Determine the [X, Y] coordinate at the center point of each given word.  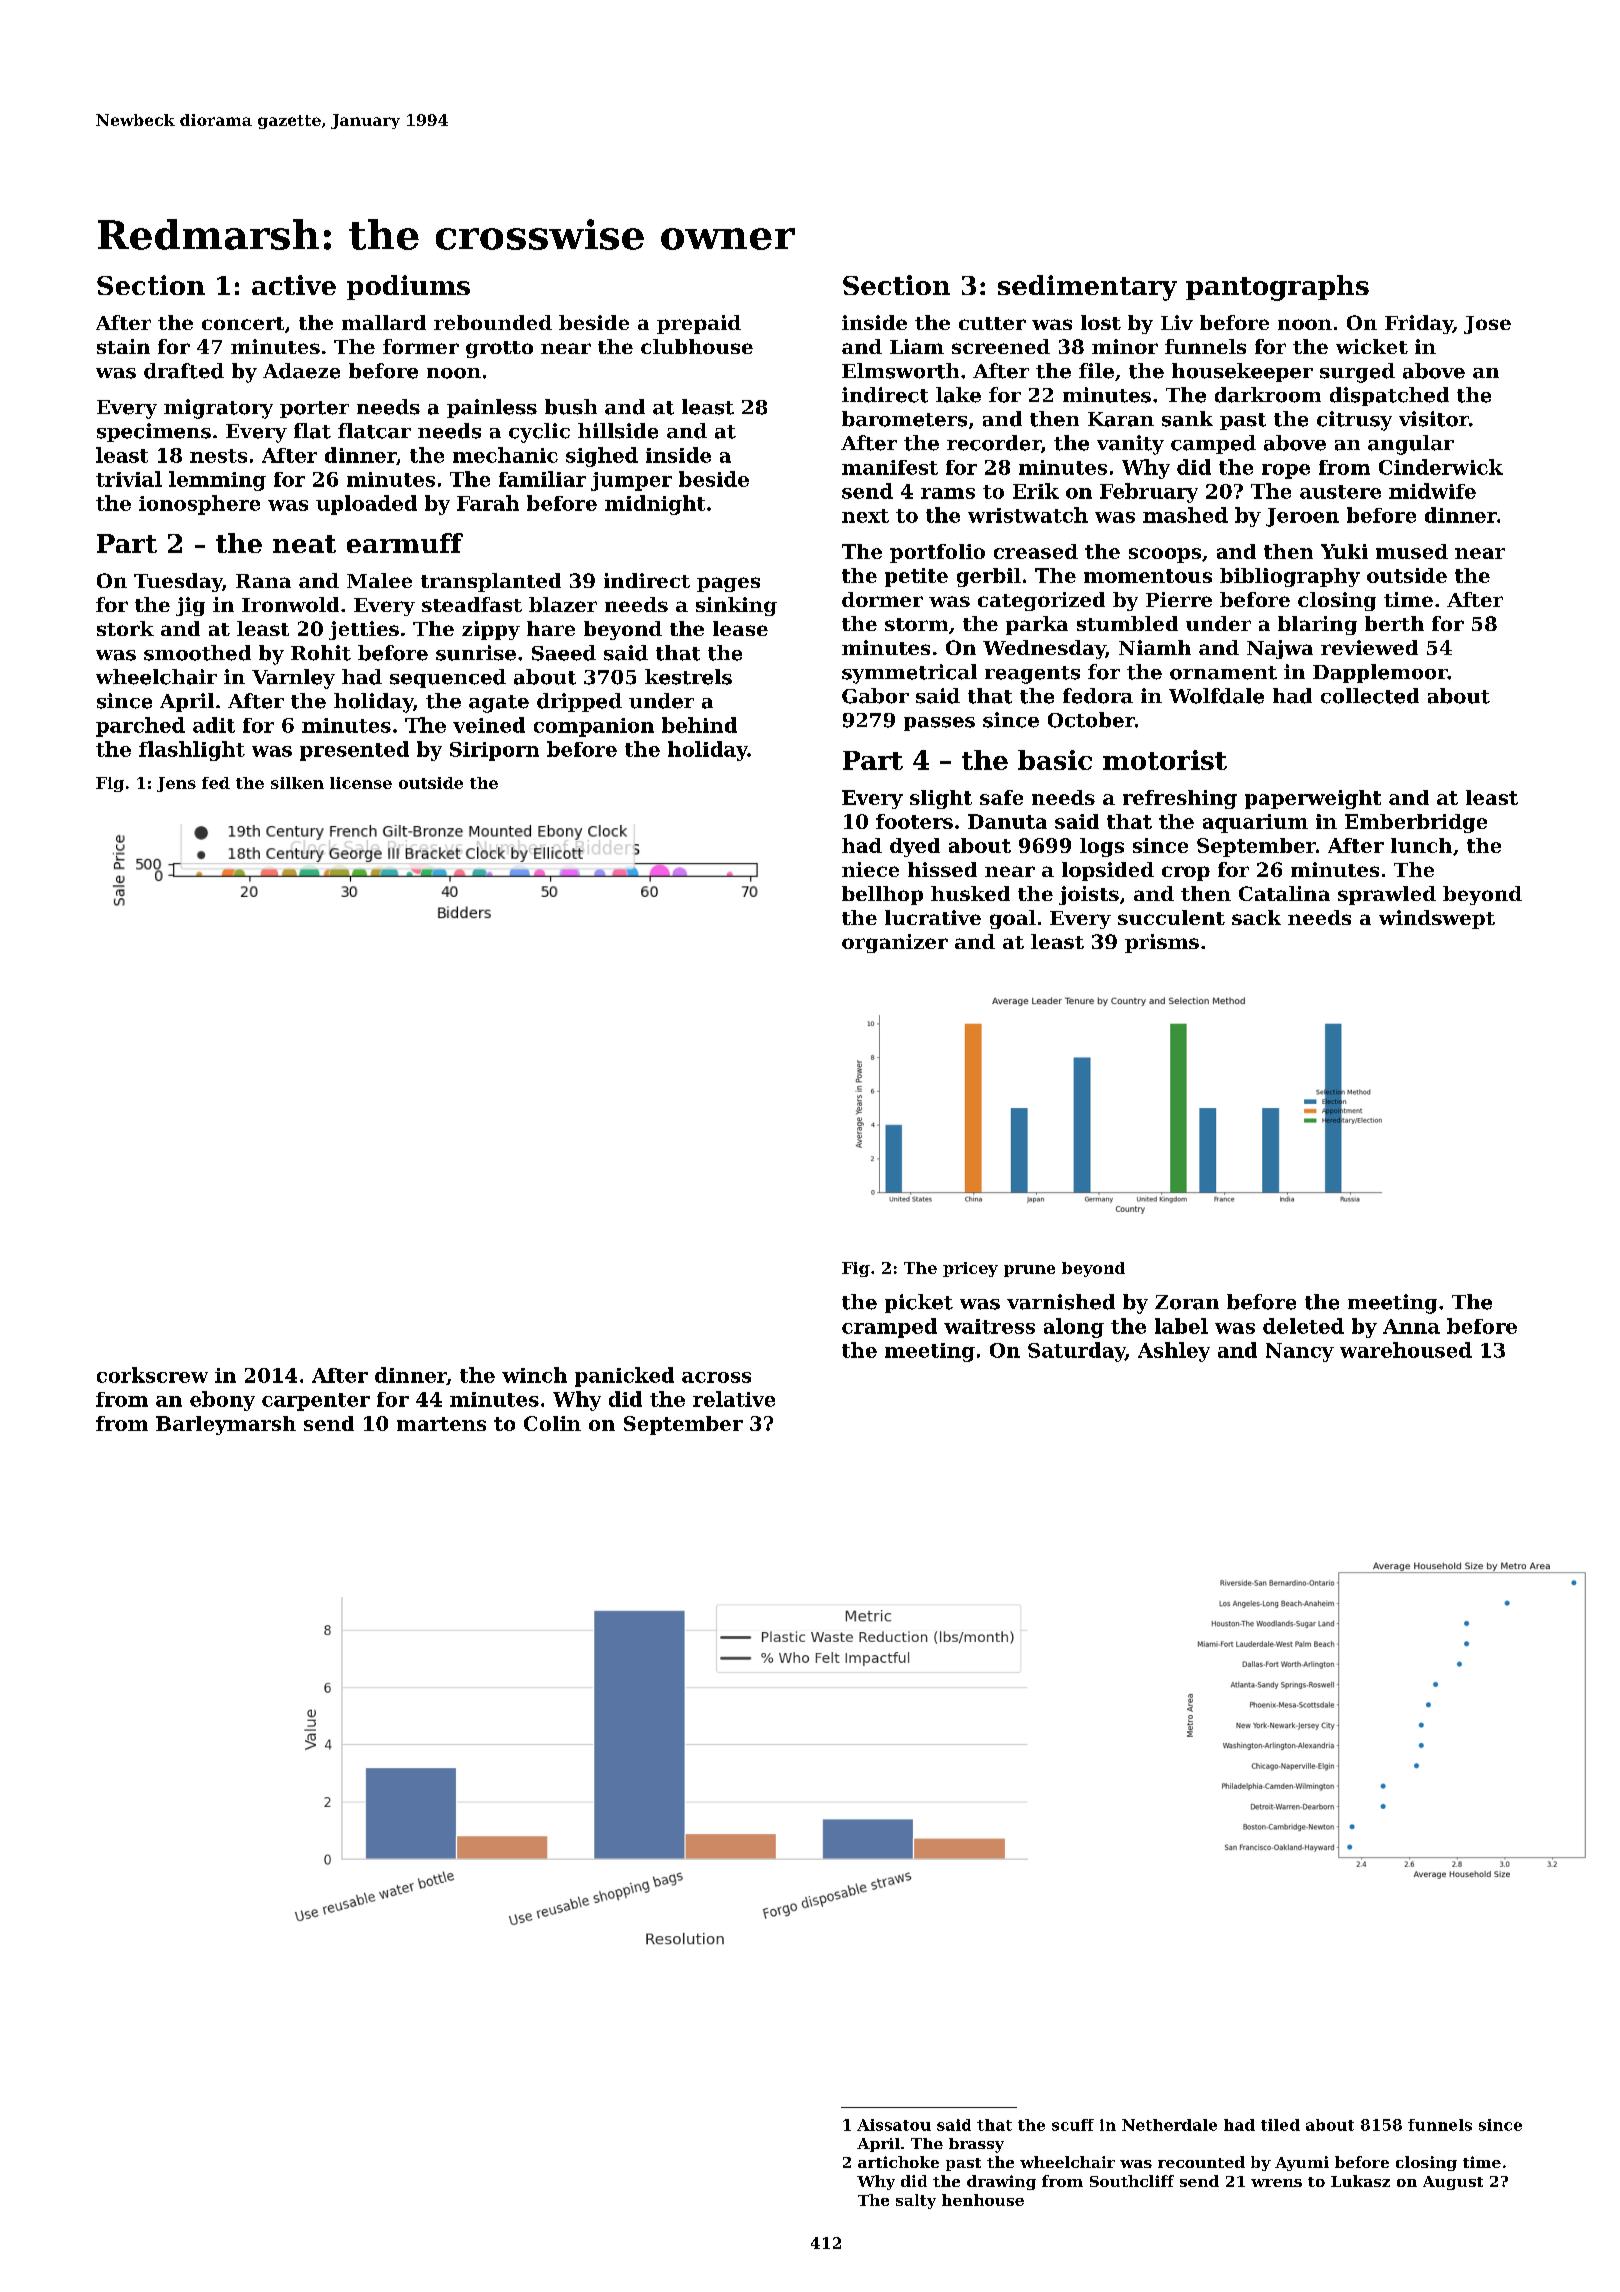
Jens [176, 784]
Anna [1411, 1326]
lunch [1421, 845]
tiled [1280, 2125]
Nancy [1300, 1352]
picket [919, 1303]
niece [870, 869]
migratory [218, 409]
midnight [655, 505]
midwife [1432, 491]
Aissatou [894, 2125]
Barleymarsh [226, 1425]
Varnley [293, 679]
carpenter [316, 1402]
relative [734, 1399]
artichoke [898, 2162]
